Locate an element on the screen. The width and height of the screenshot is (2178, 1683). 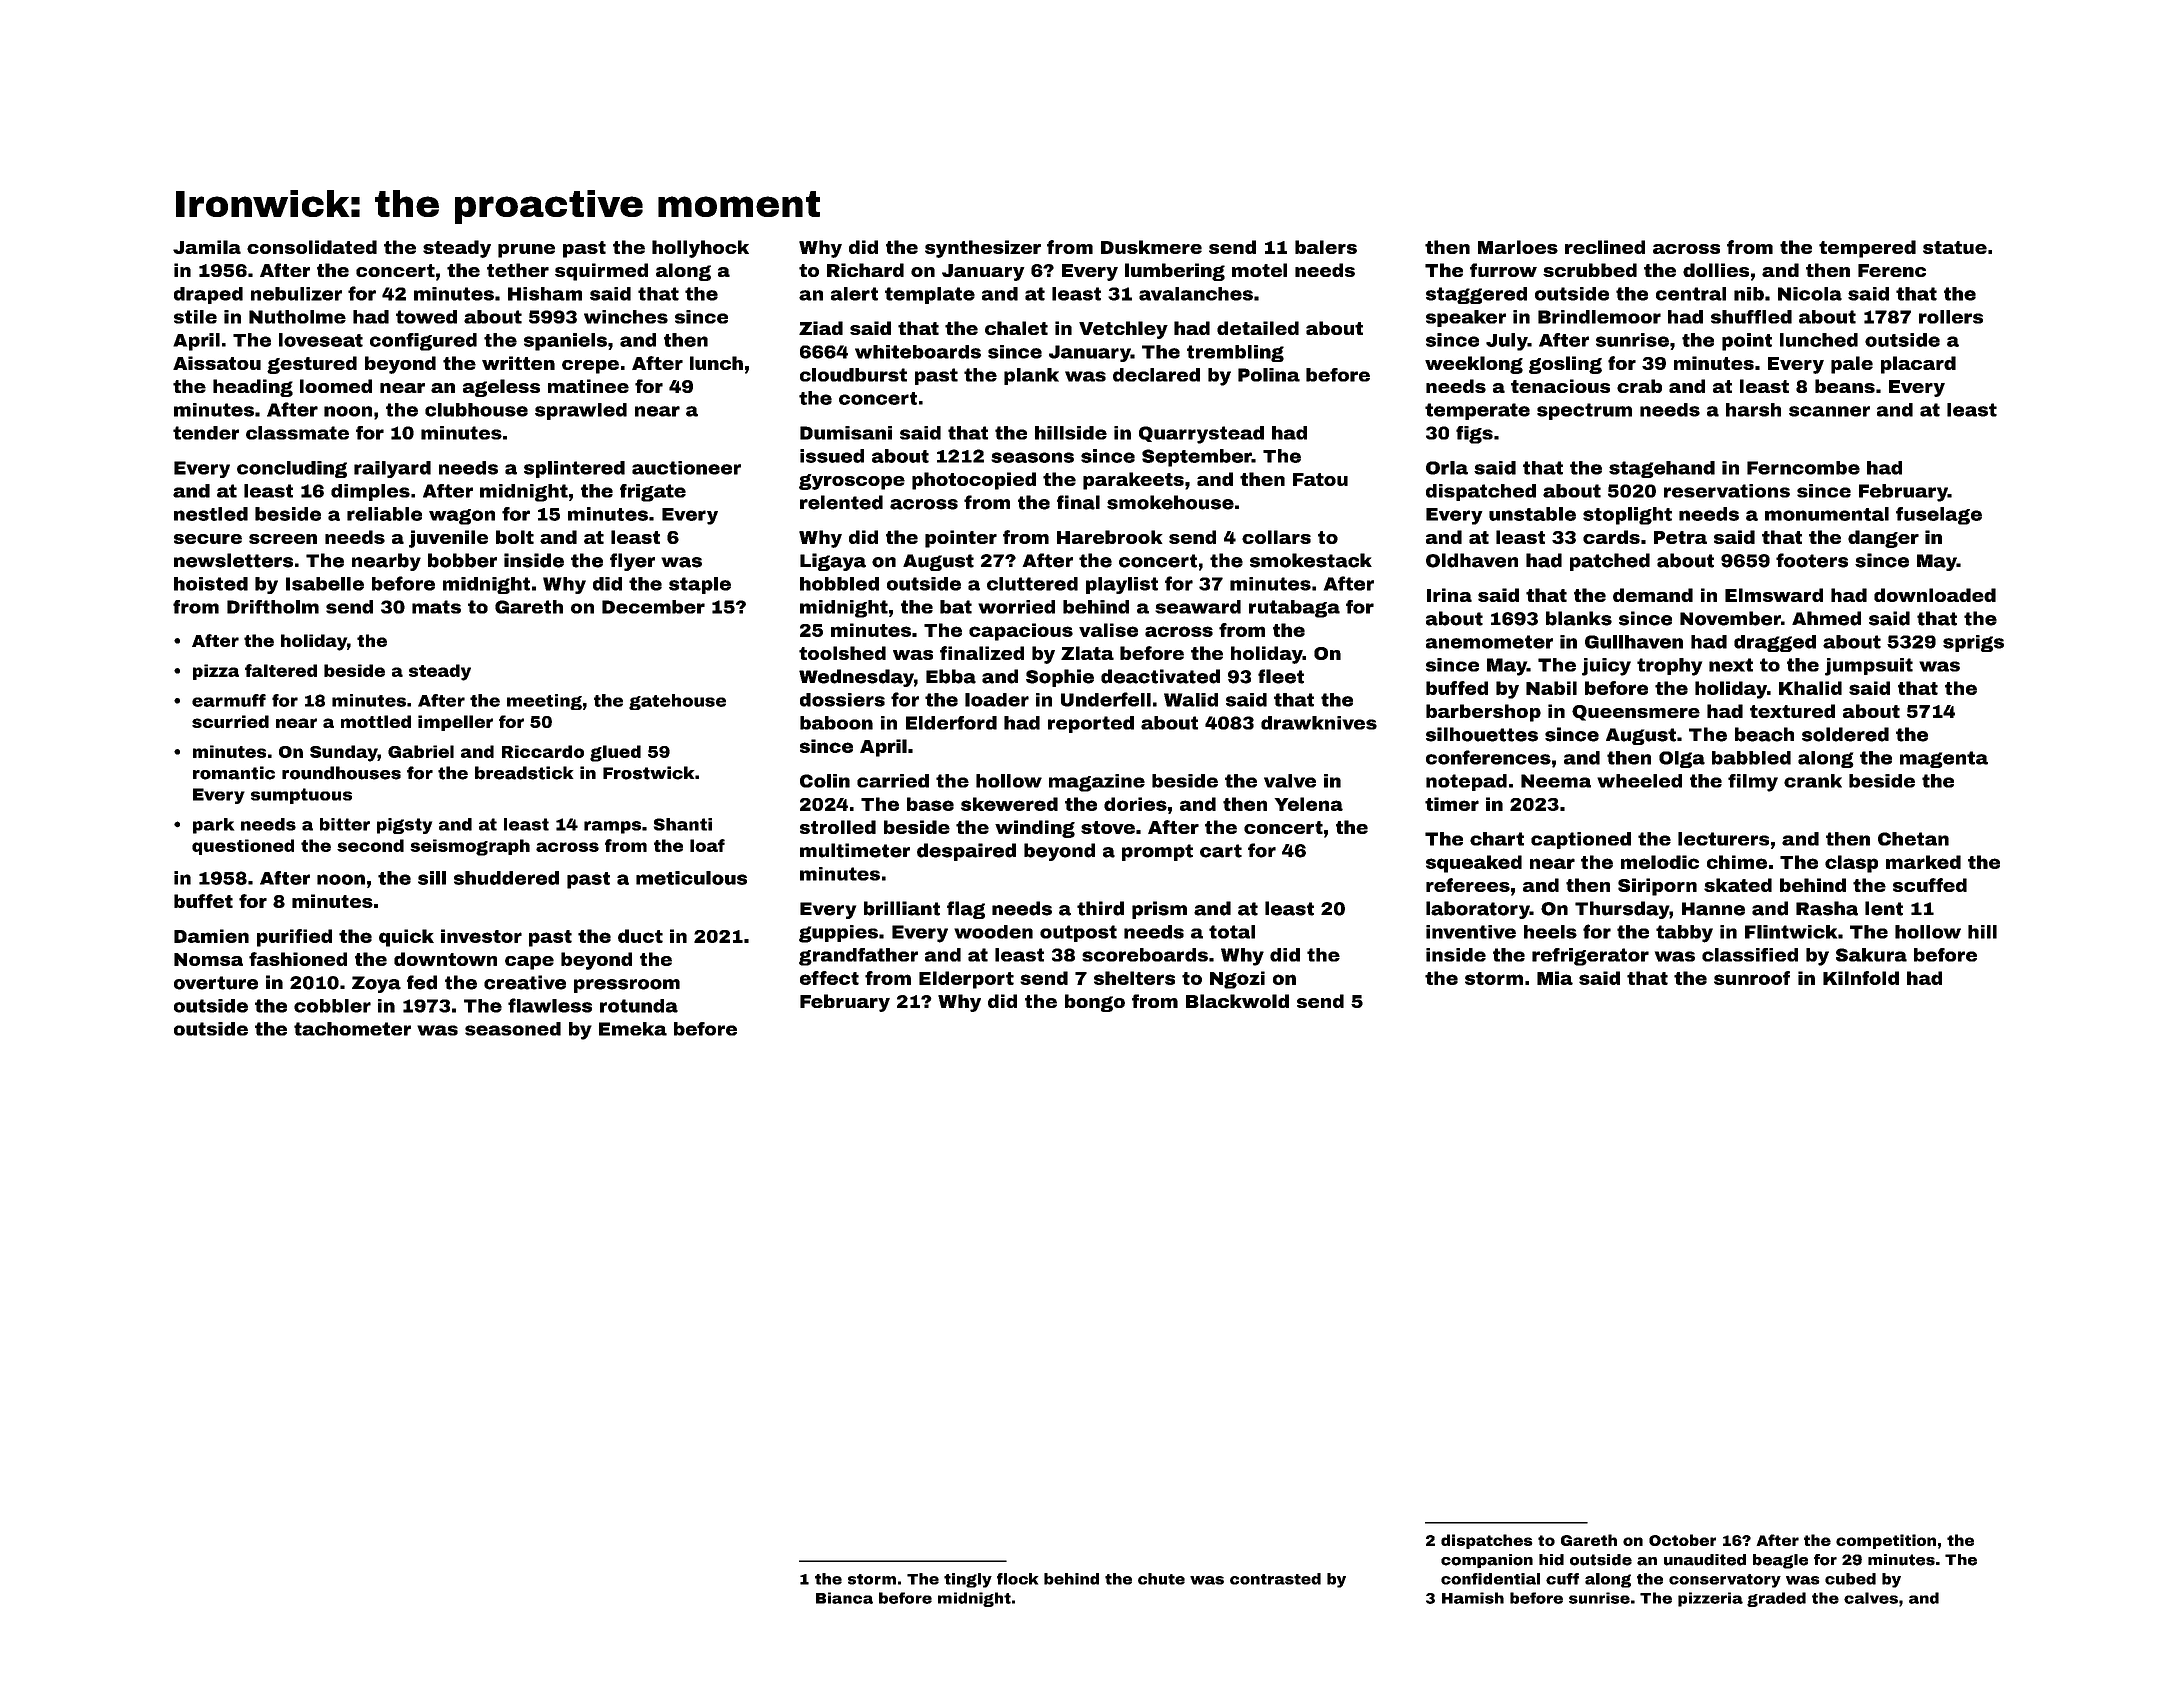
bongo is located at coordinates (1095, 1003).
